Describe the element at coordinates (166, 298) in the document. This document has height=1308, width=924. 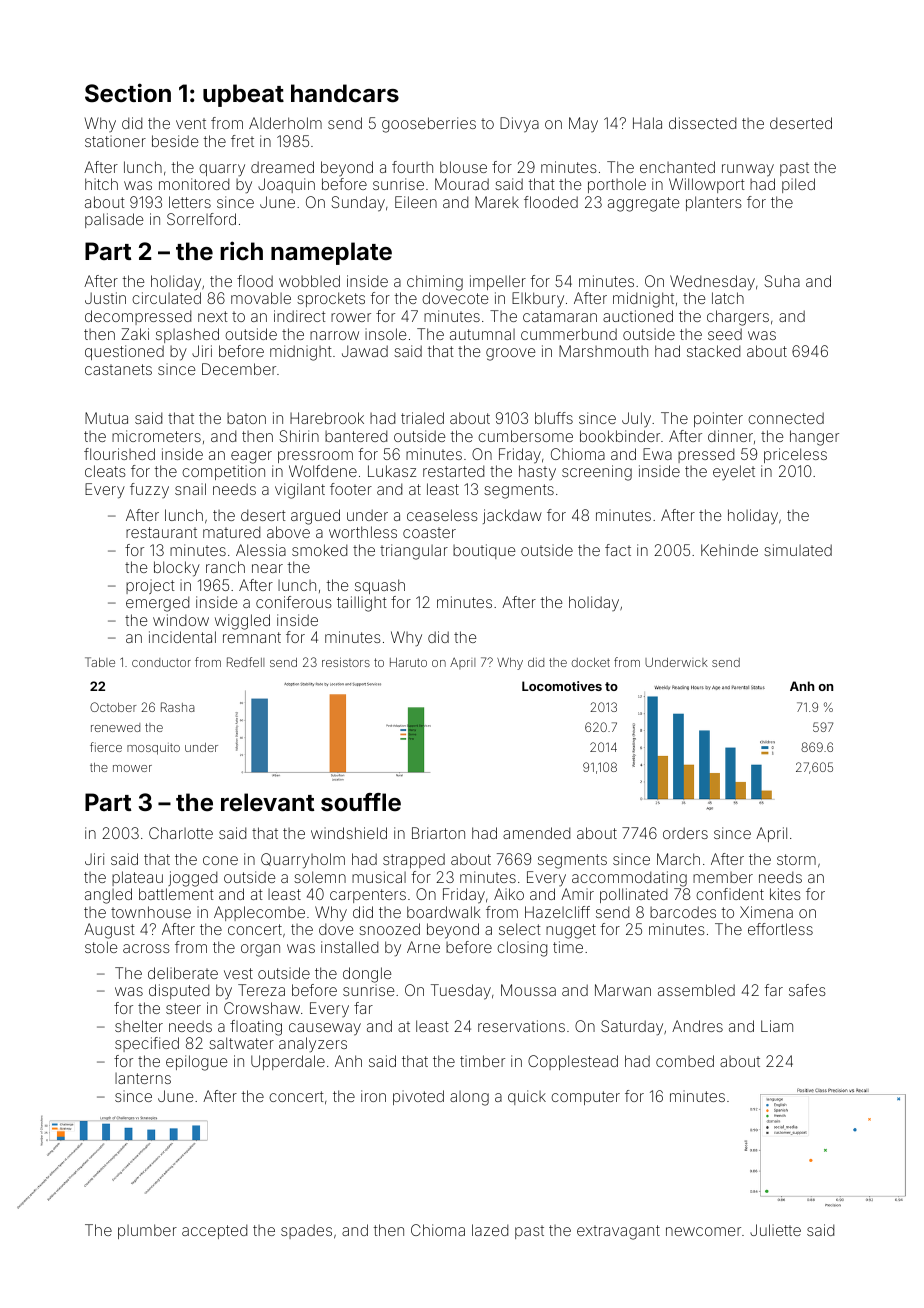
I see `circulated` at that location.
